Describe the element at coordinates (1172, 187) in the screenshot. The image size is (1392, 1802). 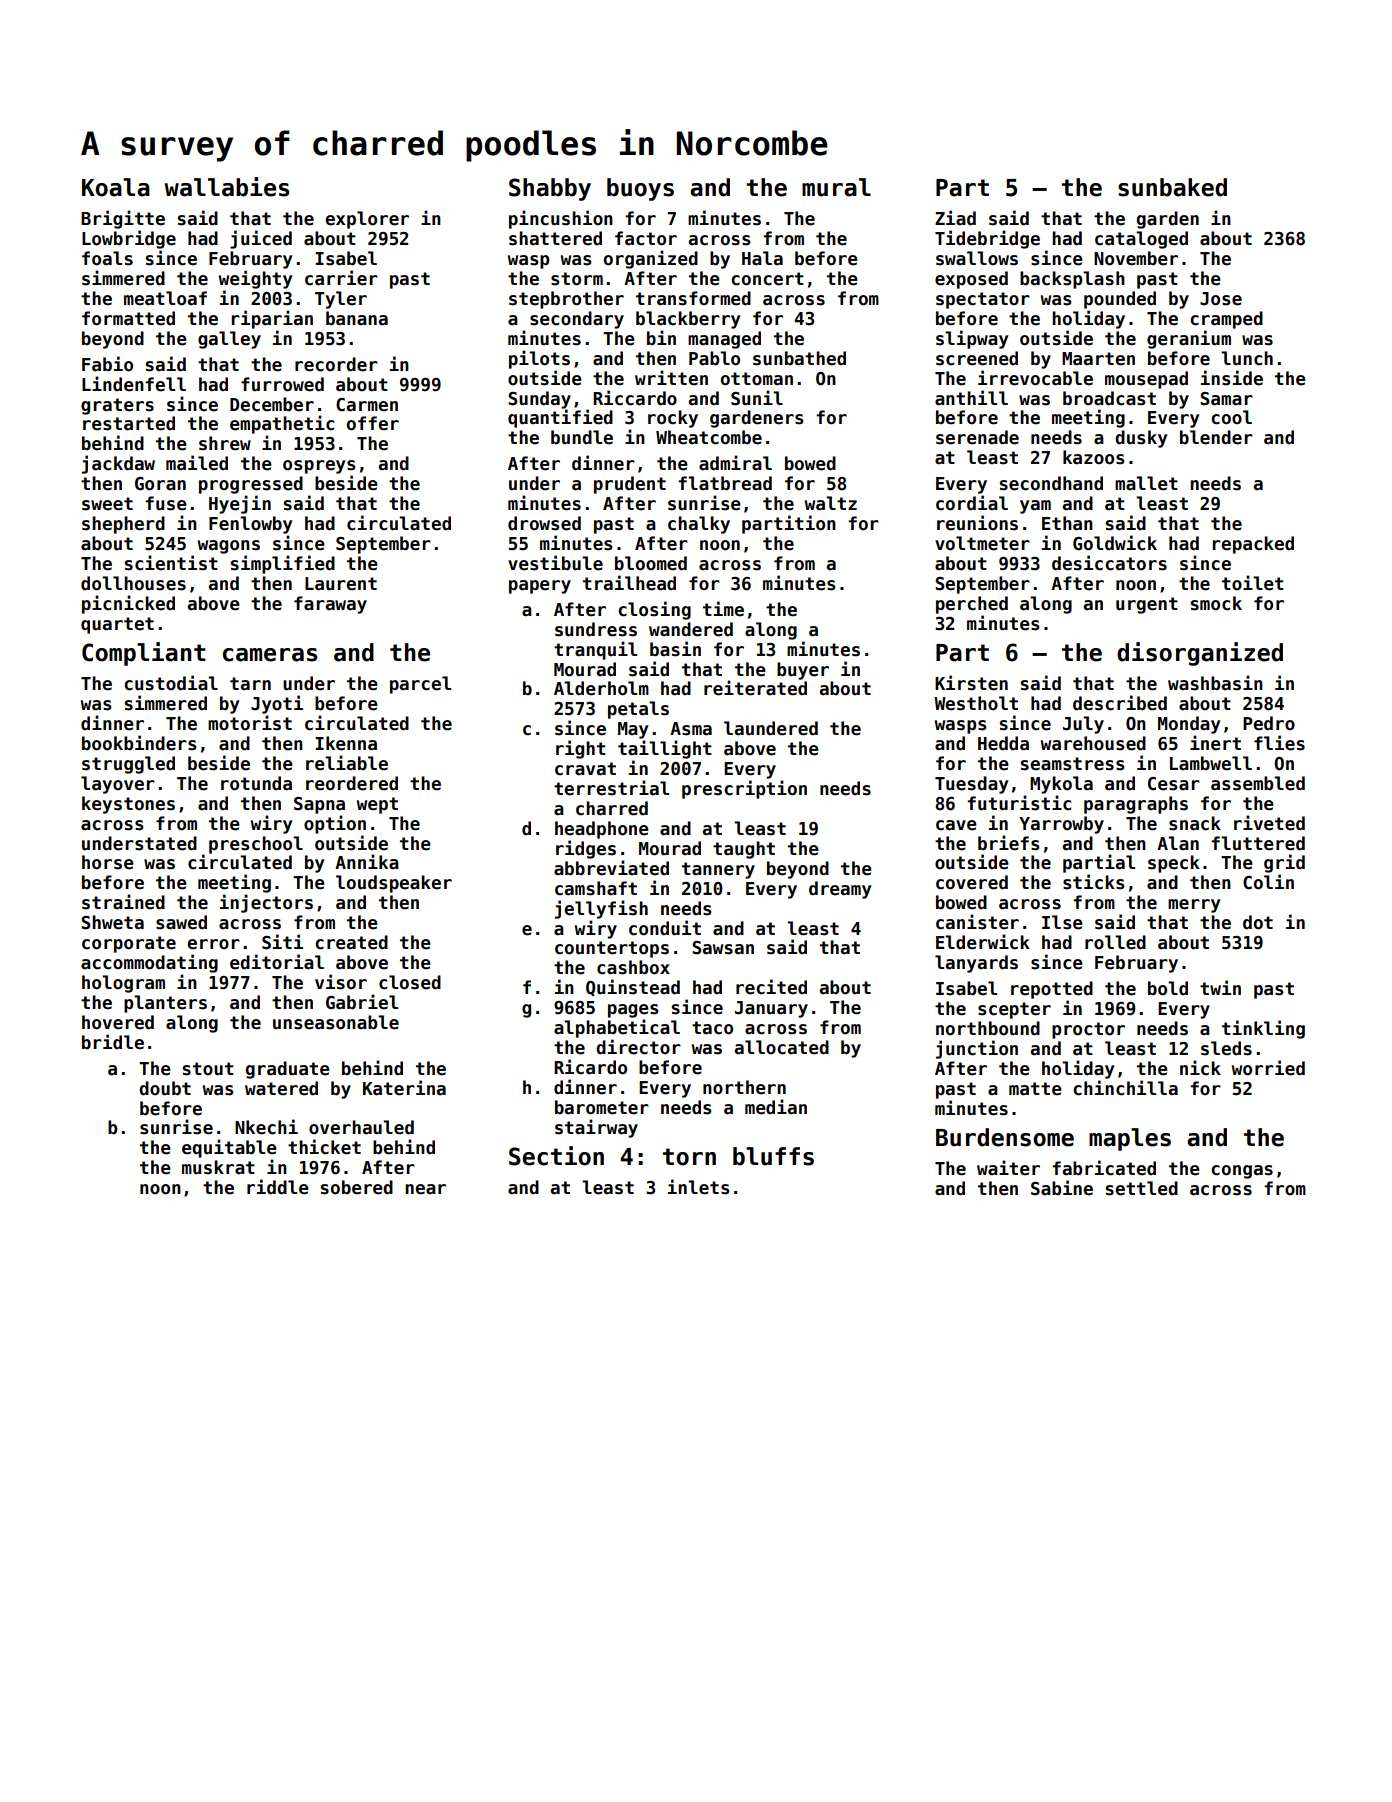
I see `sunbaked` at that location.
